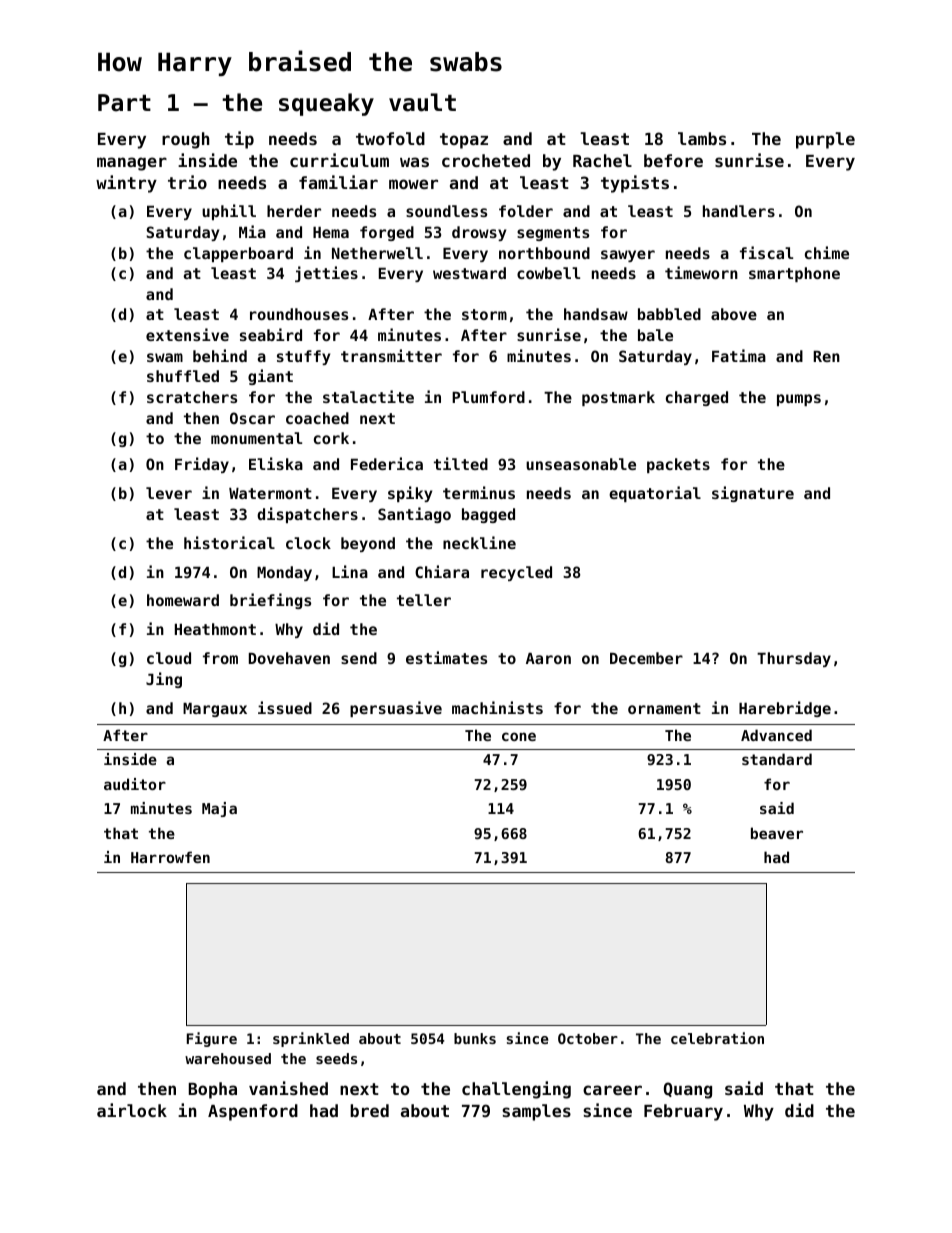  I want to click on vault, so click(422, 102).
